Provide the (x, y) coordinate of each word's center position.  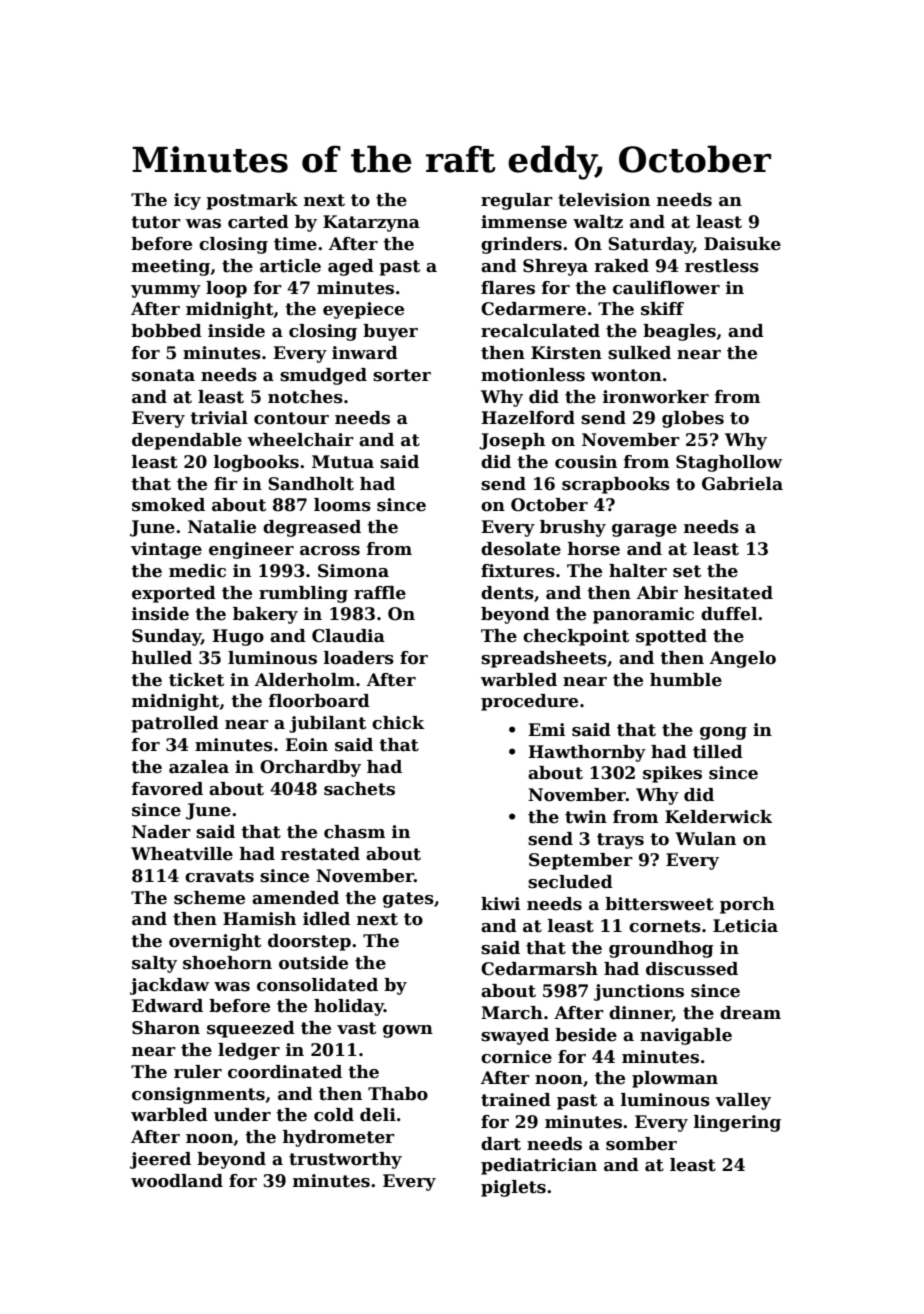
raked (622, 266)
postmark (252, 201)
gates (408, 900)
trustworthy (345, 1160)
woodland (177, 1181)
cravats (219, 876)
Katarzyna (371, 223)
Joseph (512, 441)
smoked (168, 505)
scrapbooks (616, 485)
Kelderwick (719, 817)
